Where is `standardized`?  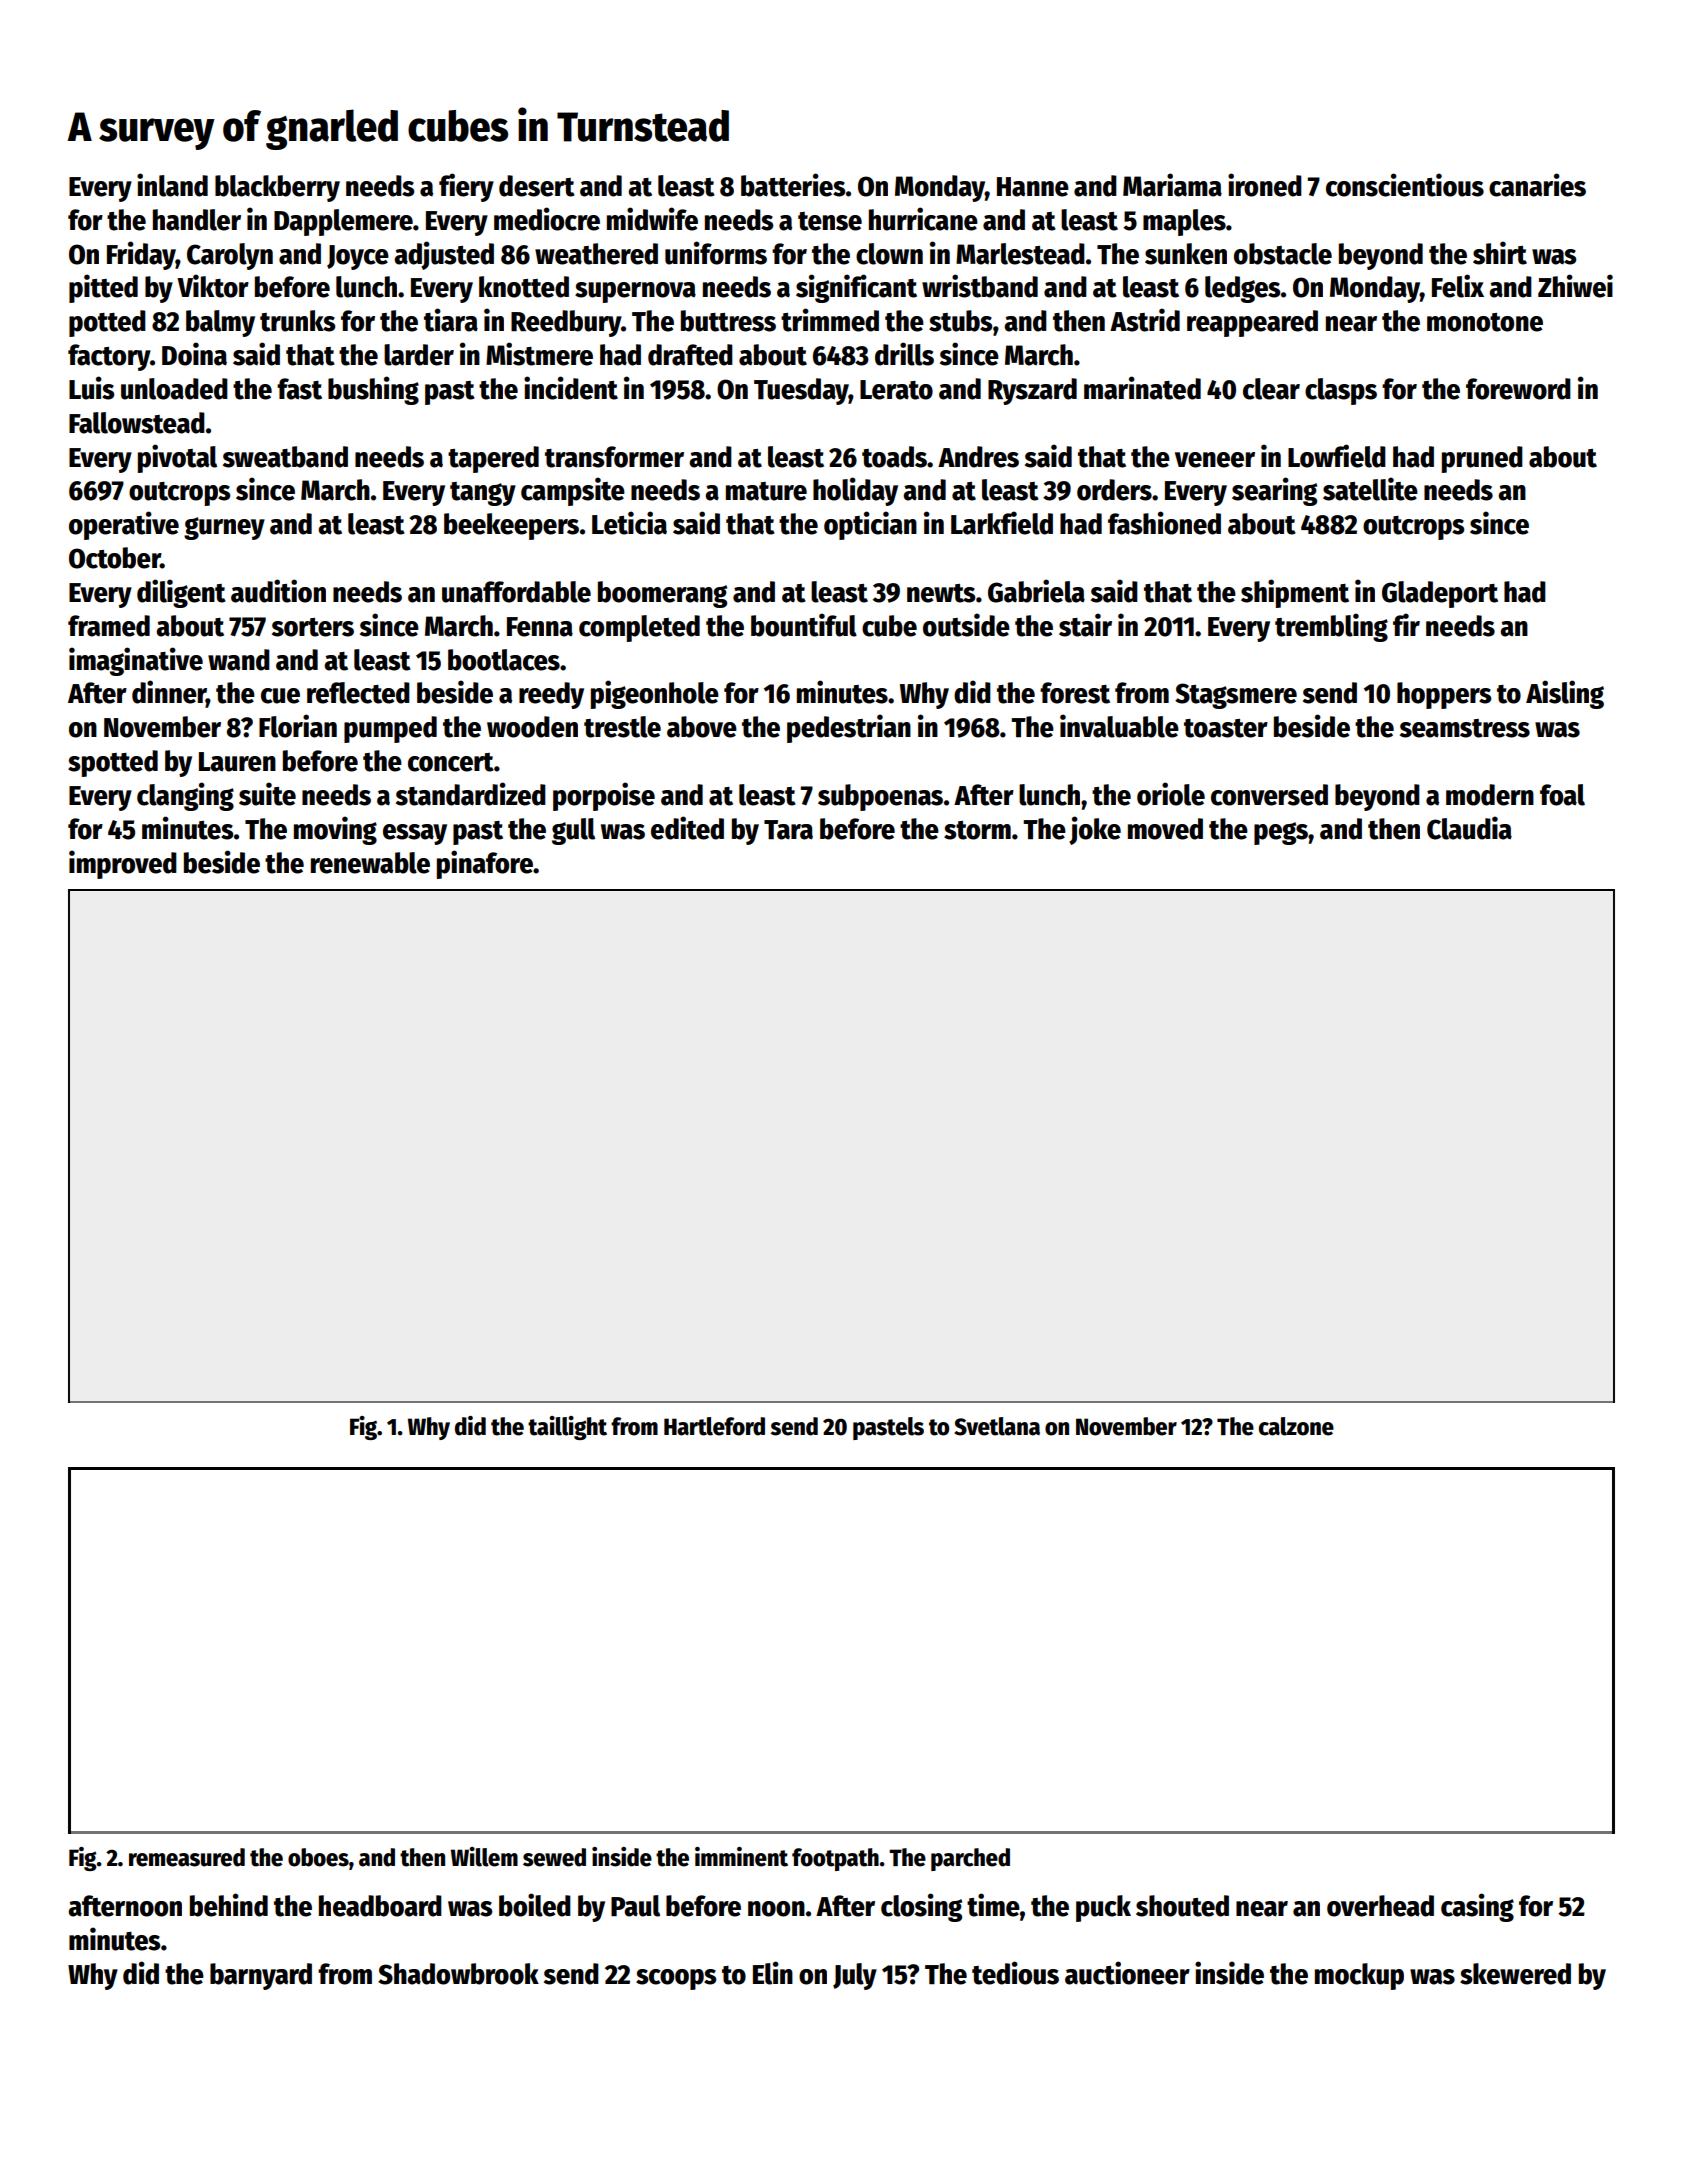
standardized is located at coordinates (471, 794).
